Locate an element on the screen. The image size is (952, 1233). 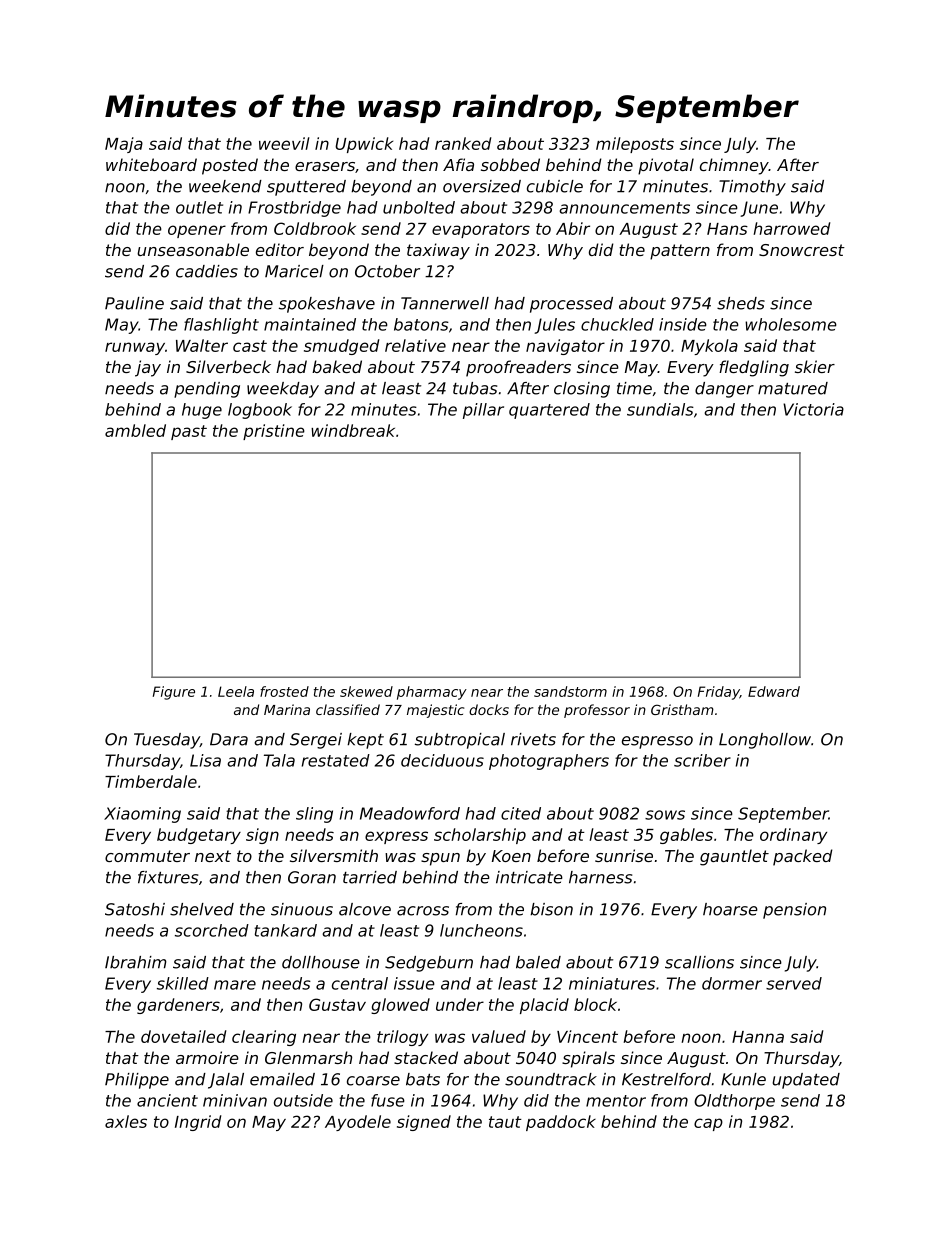
October is located at coordinates (387, 271).
